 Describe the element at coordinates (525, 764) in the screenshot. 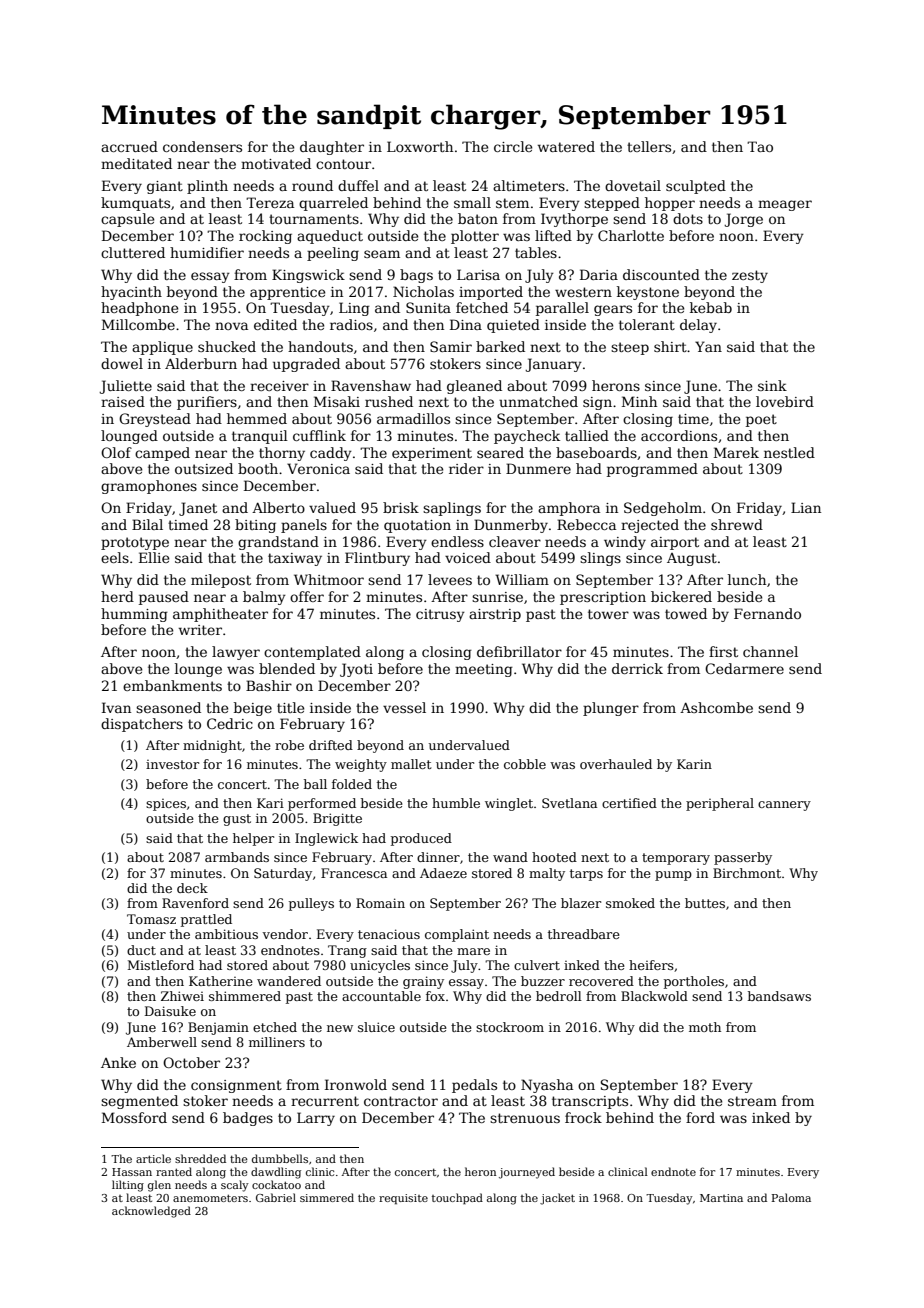

I see `cobble` at that location.
